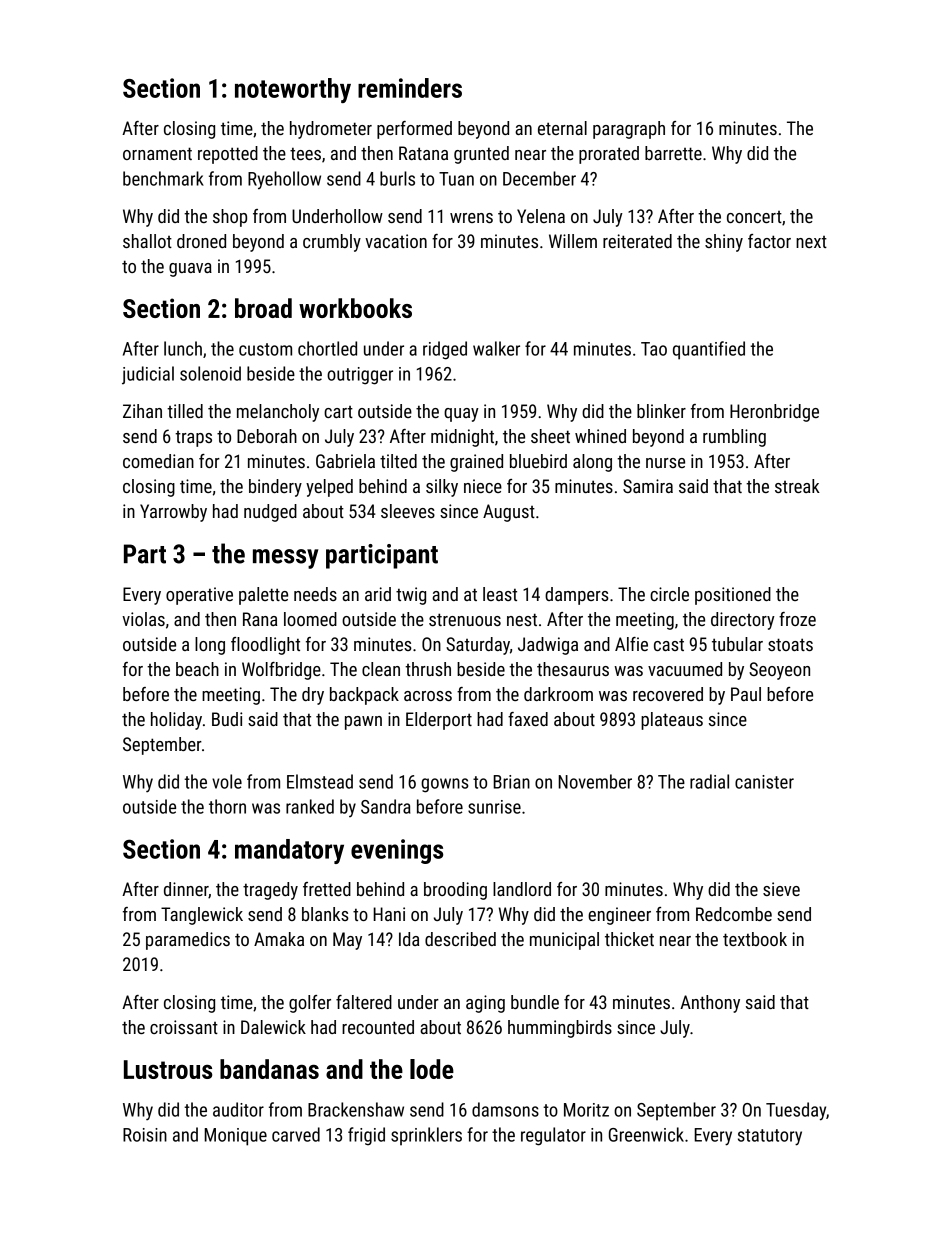 This page has height=1233, width=952. Describe the element at coordinates (629, 130) in the page. I see `paragraph` at that location.
